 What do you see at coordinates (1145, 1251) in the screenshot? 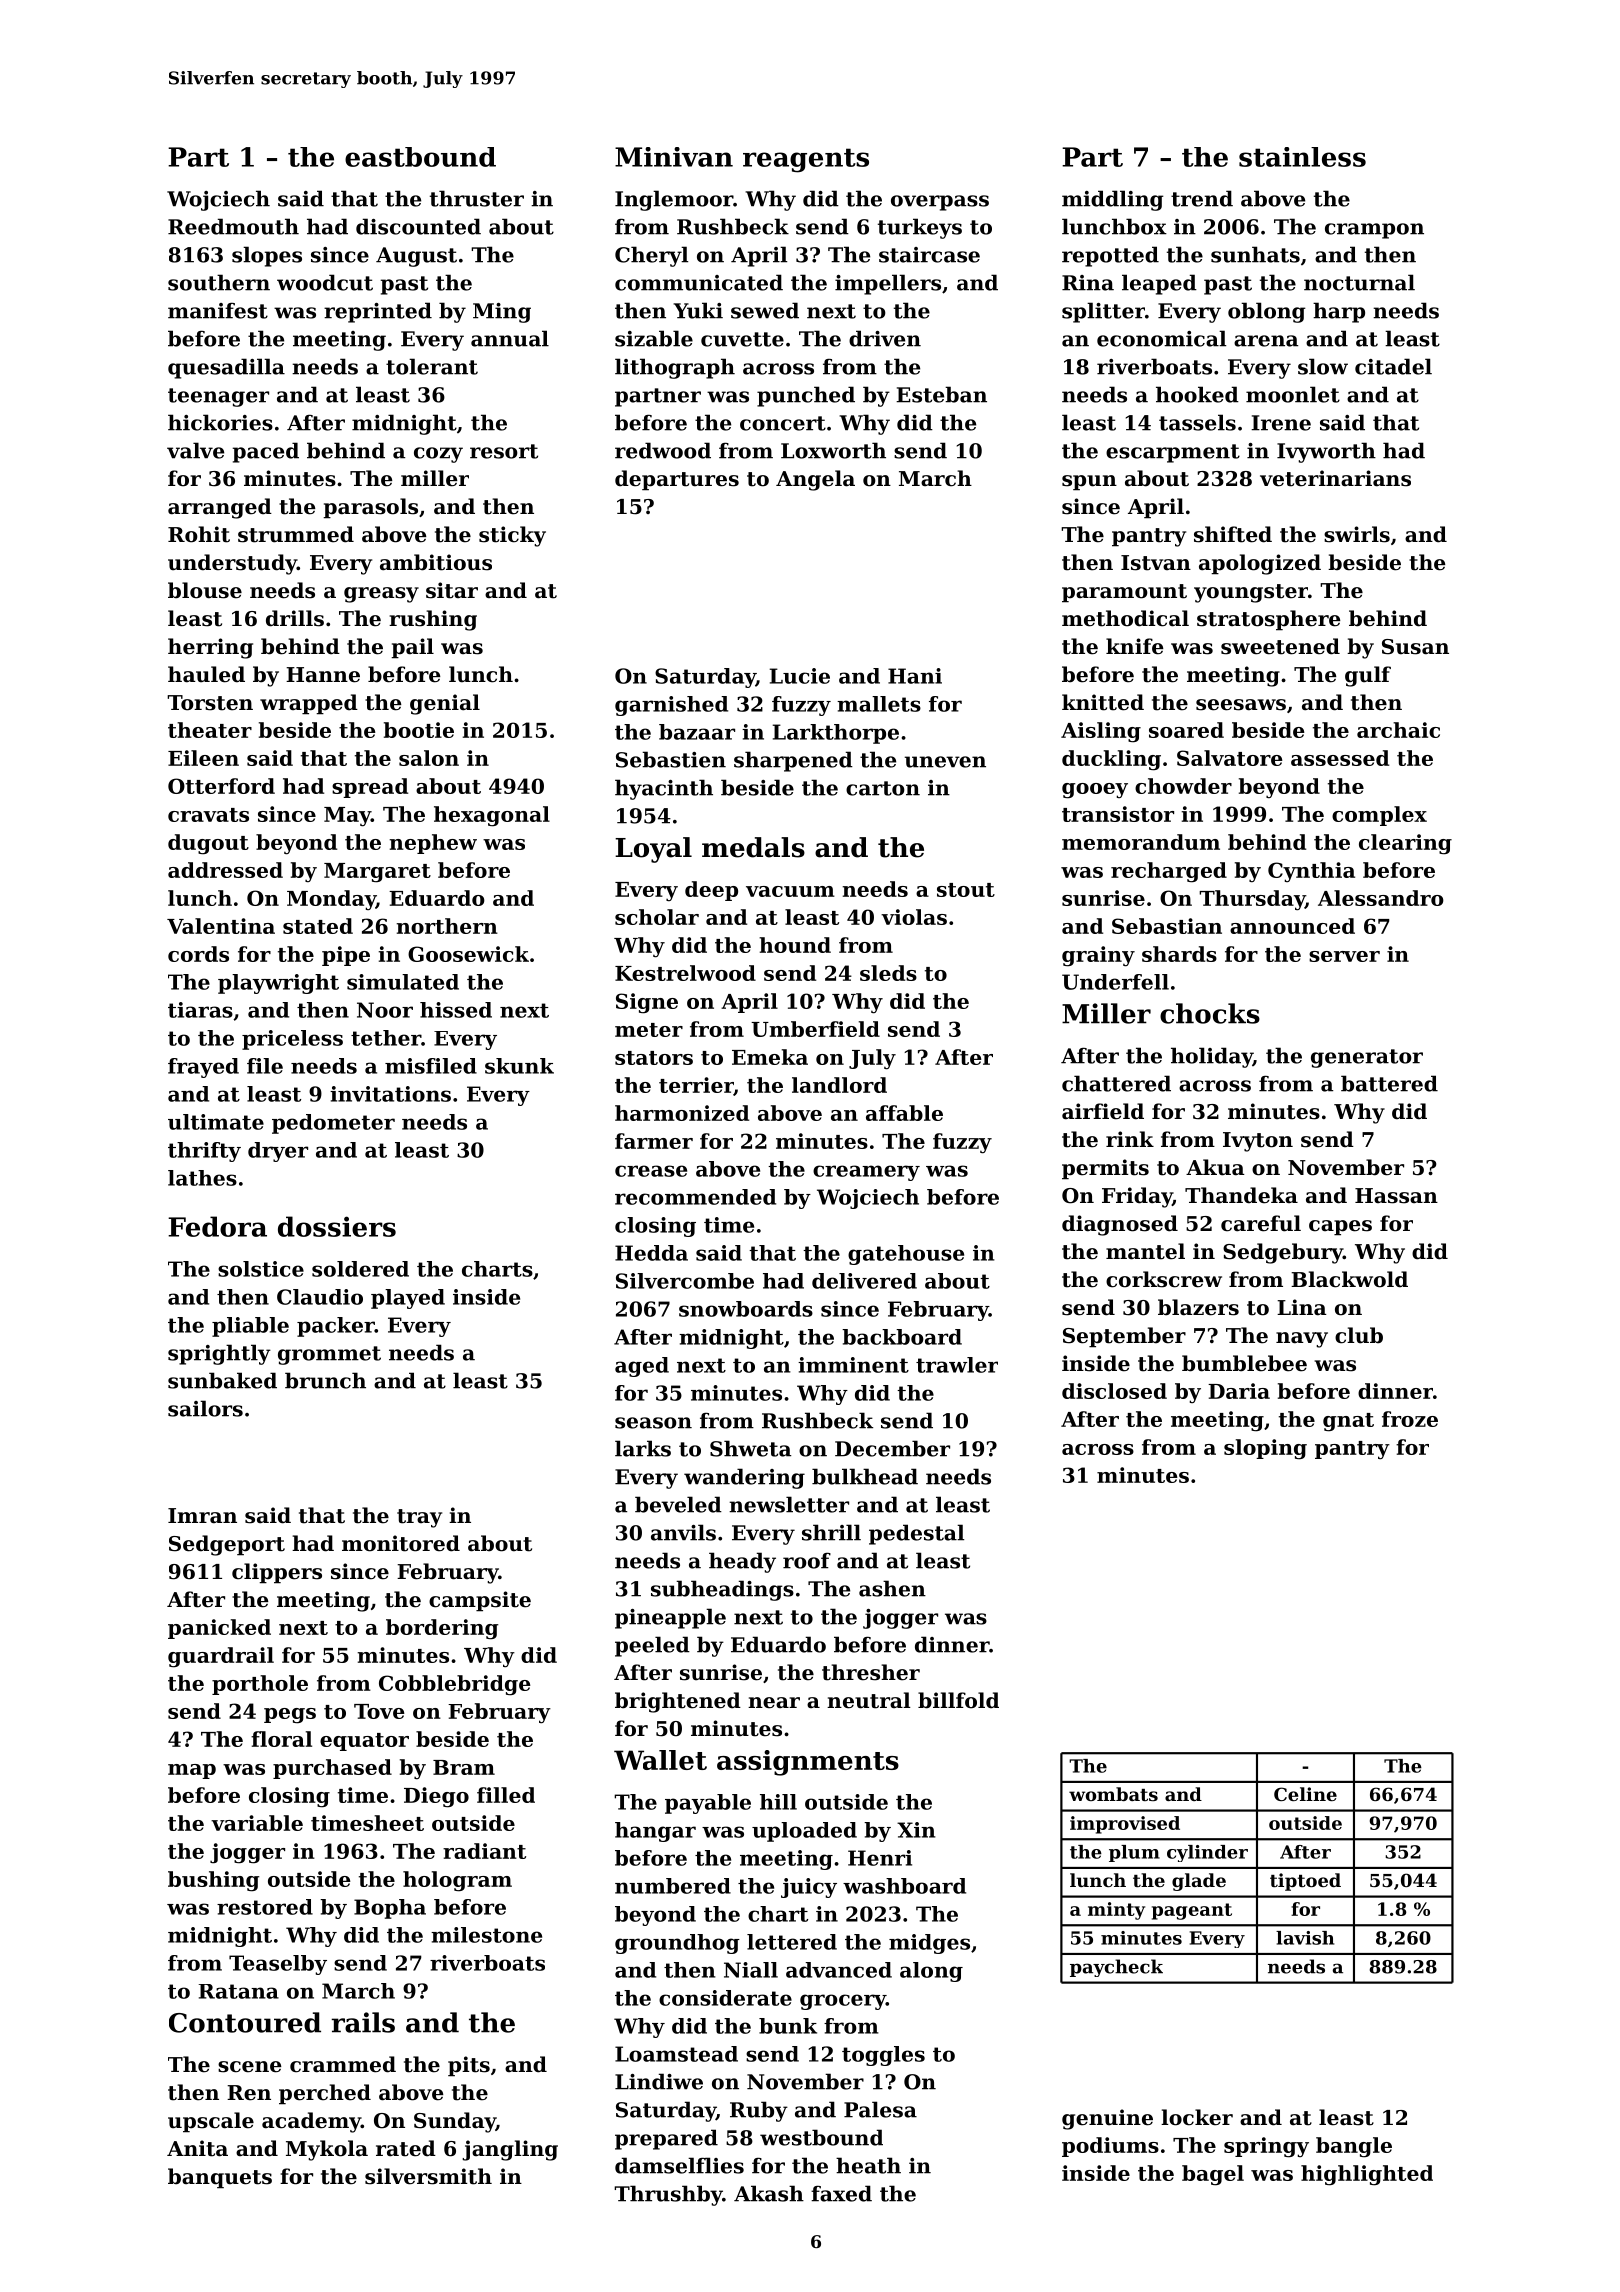
I see `mantel` at bounding box center [1145, 1251].
